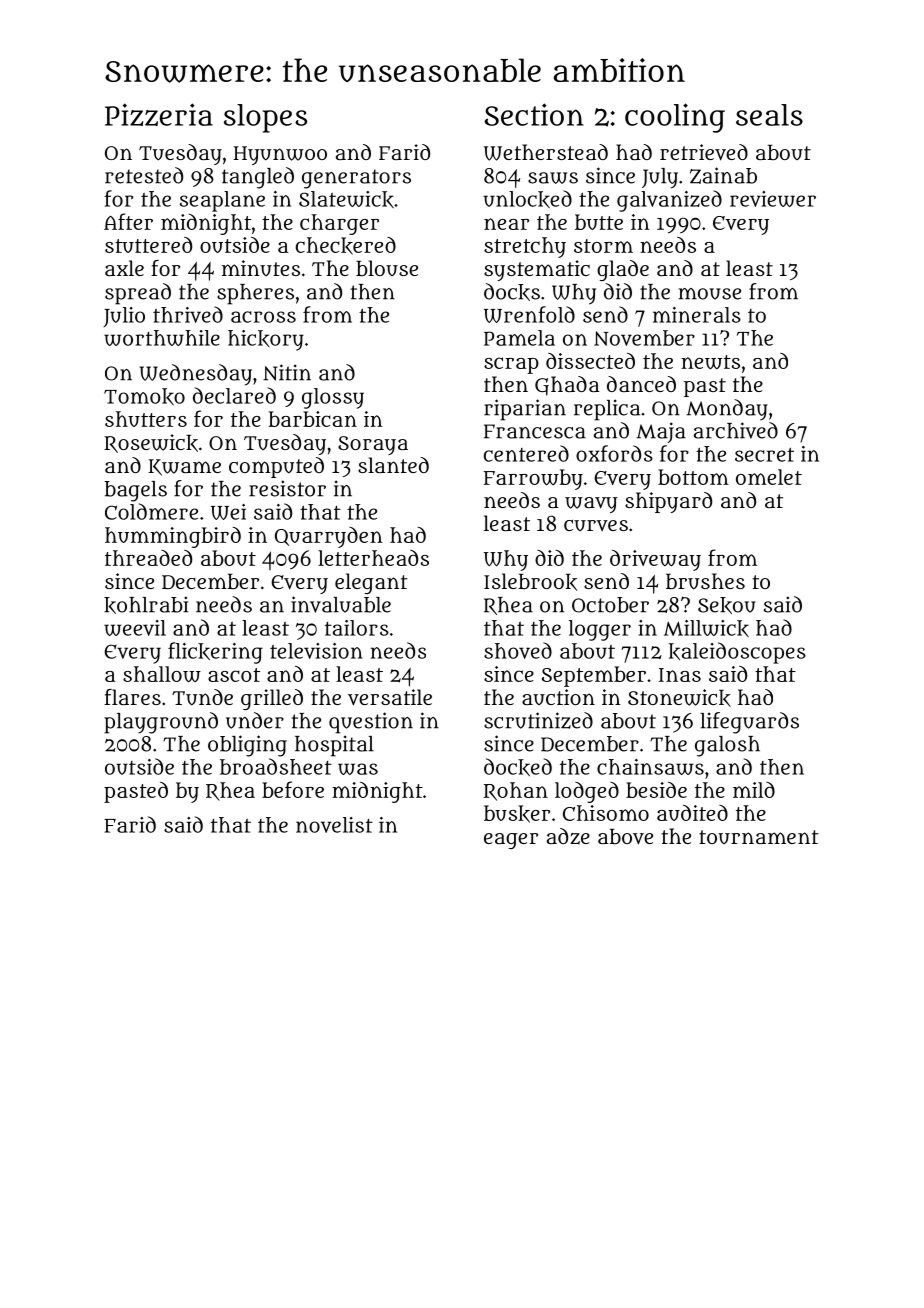 Image resolution: width=924 pixels, height=1308 pixels. What do you see at coordinates (151, 511) in the screenshot?
I see `Coldmere` at bounding box center [151, 511].
